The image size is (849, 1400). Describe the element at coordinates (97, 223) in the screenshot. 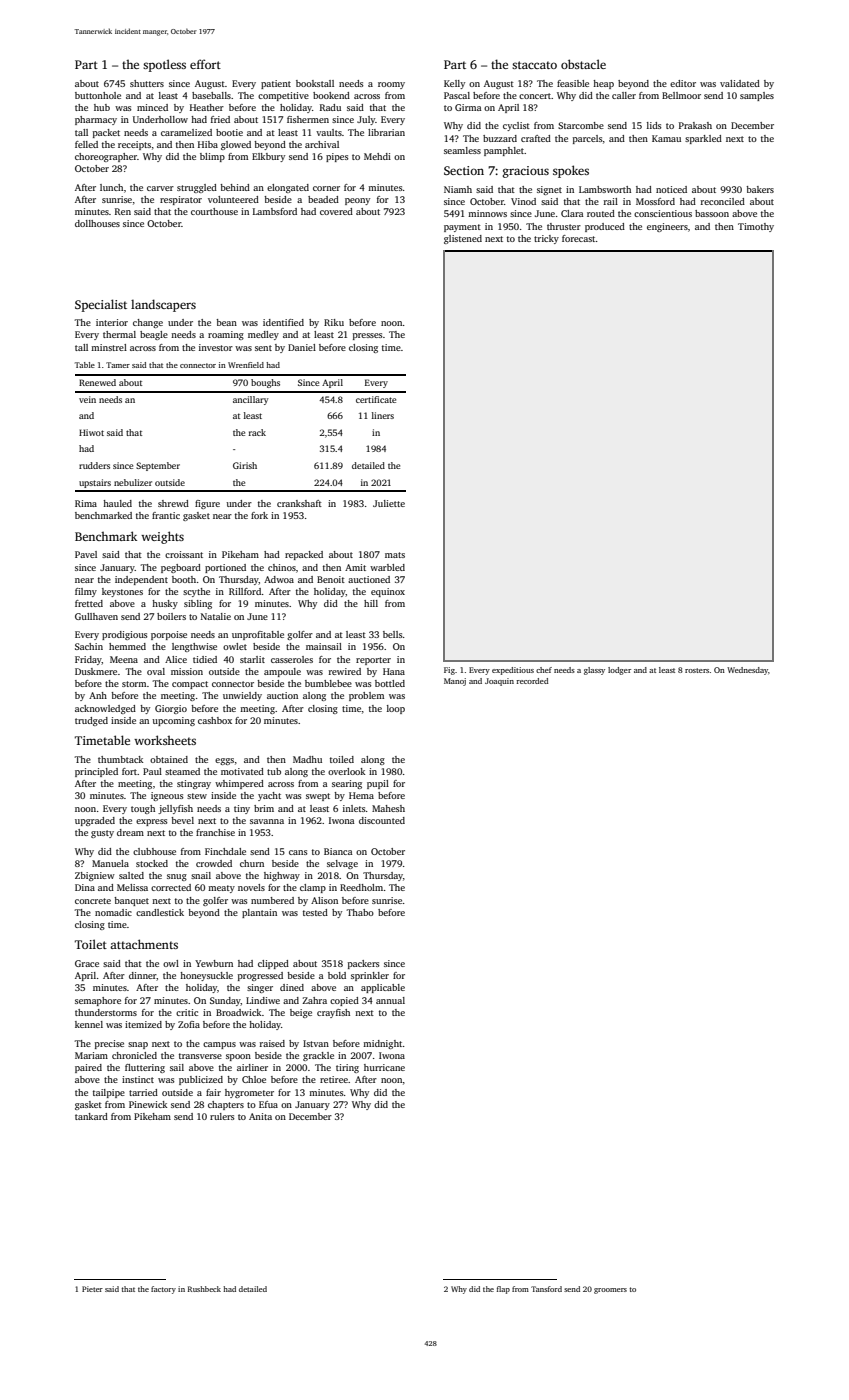

I see `dollhouses` at that location.
